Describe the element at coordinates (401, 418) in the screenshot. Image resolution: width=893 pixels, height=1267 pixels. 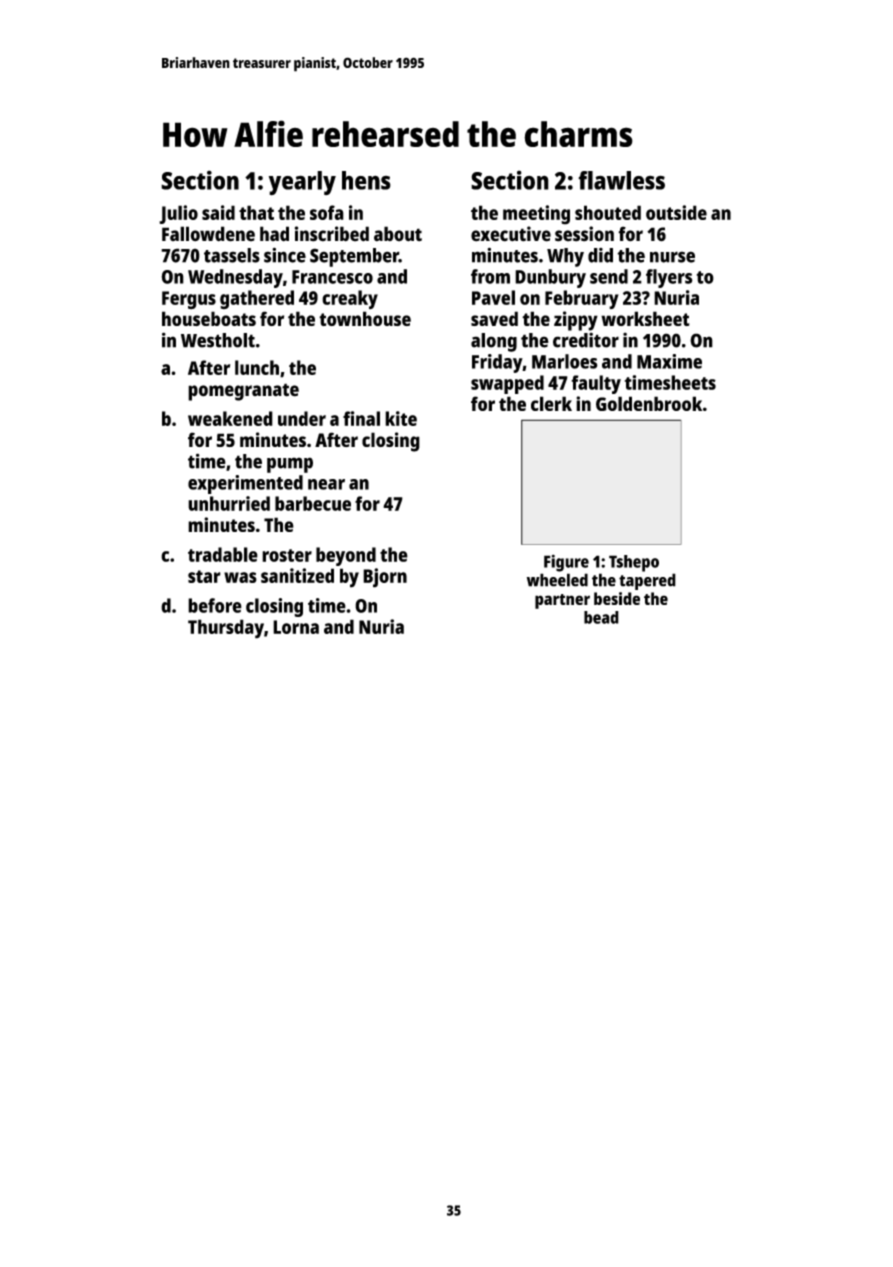
I see `kite` at that location.
